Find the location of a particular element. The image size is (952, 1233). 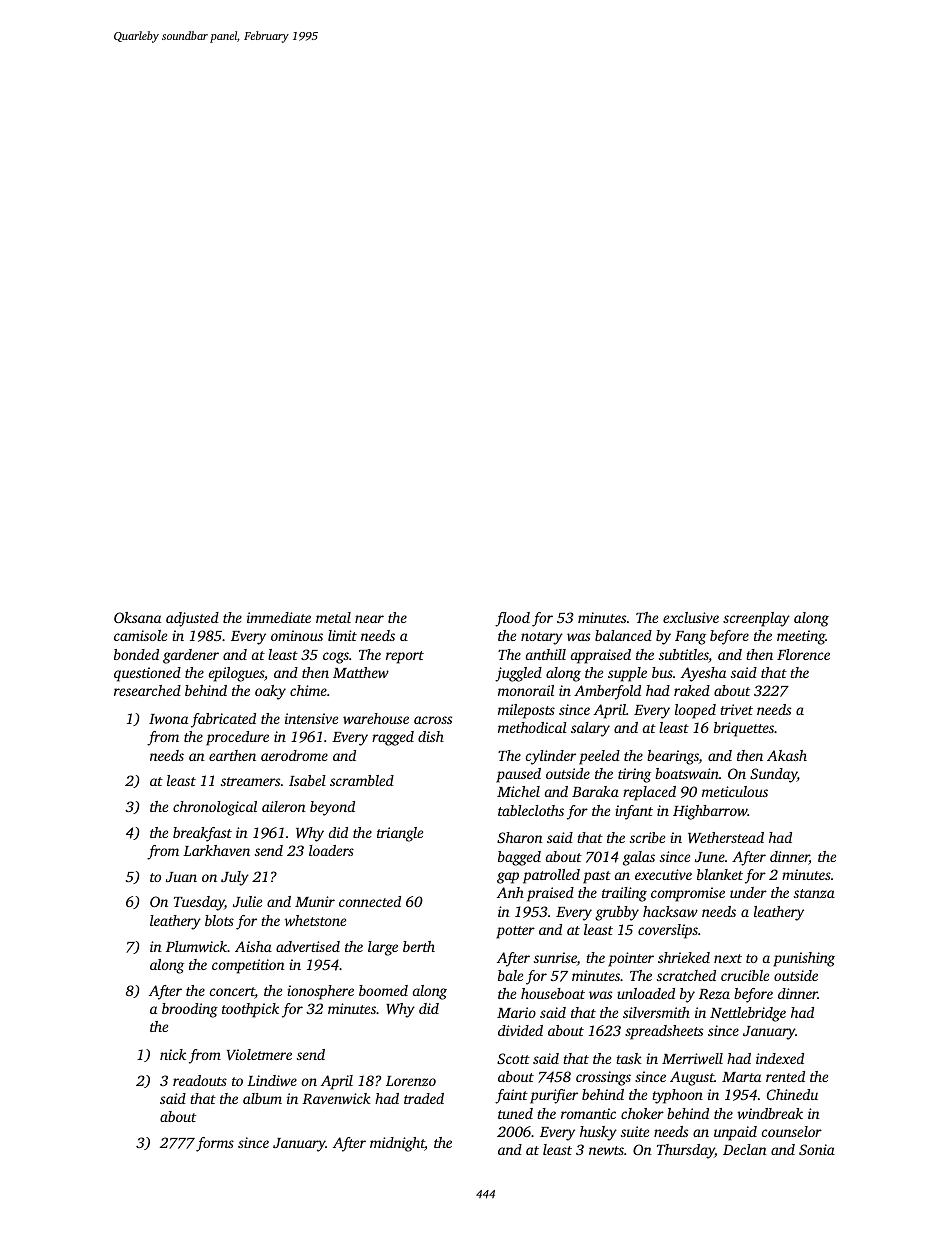

Wetherstead is located at coordinates (726, 837).
